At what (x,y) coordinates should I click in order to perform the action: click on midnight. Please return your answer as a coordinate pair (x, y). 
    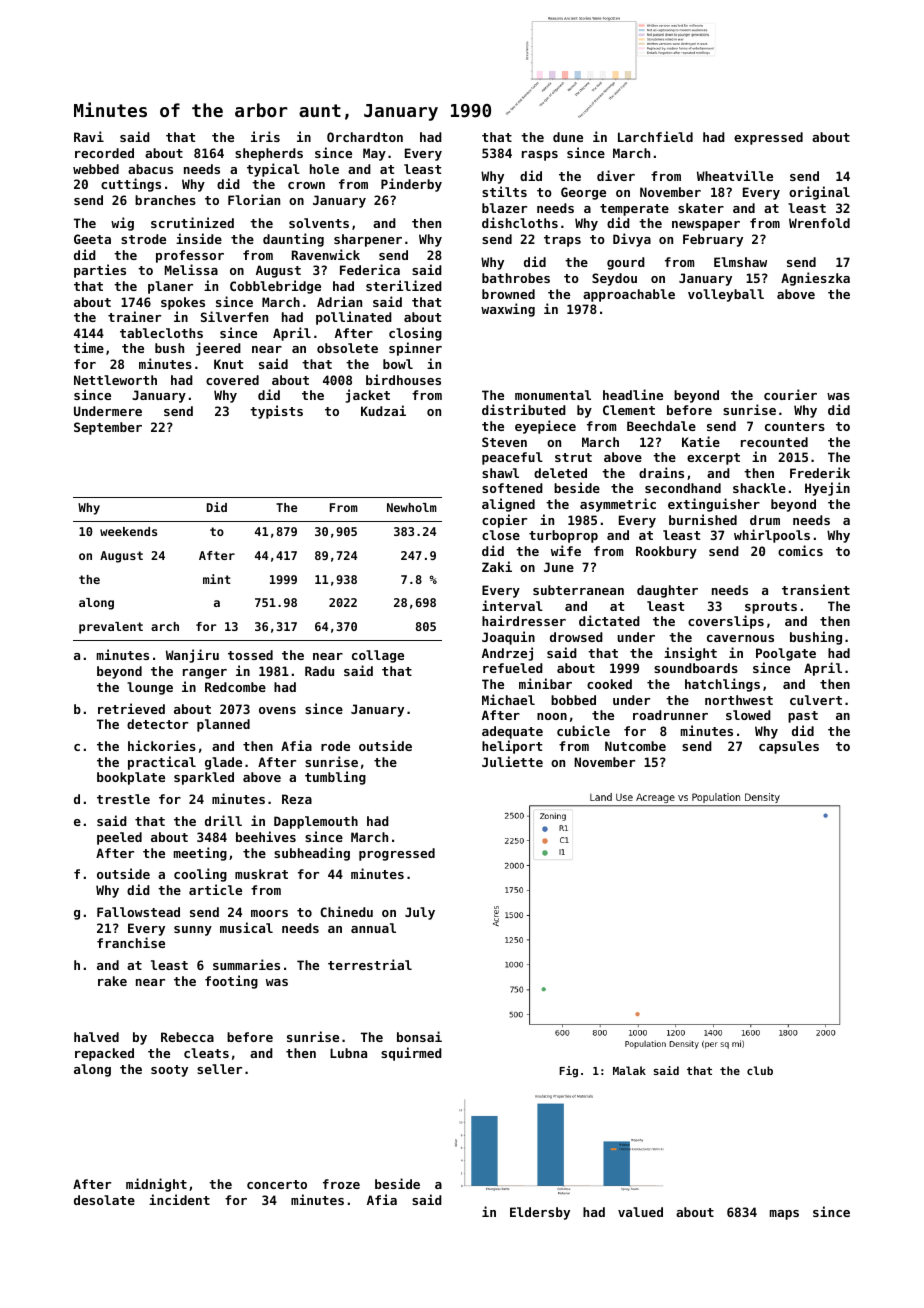
    Looking at the image, I should click on (156, 1185).
